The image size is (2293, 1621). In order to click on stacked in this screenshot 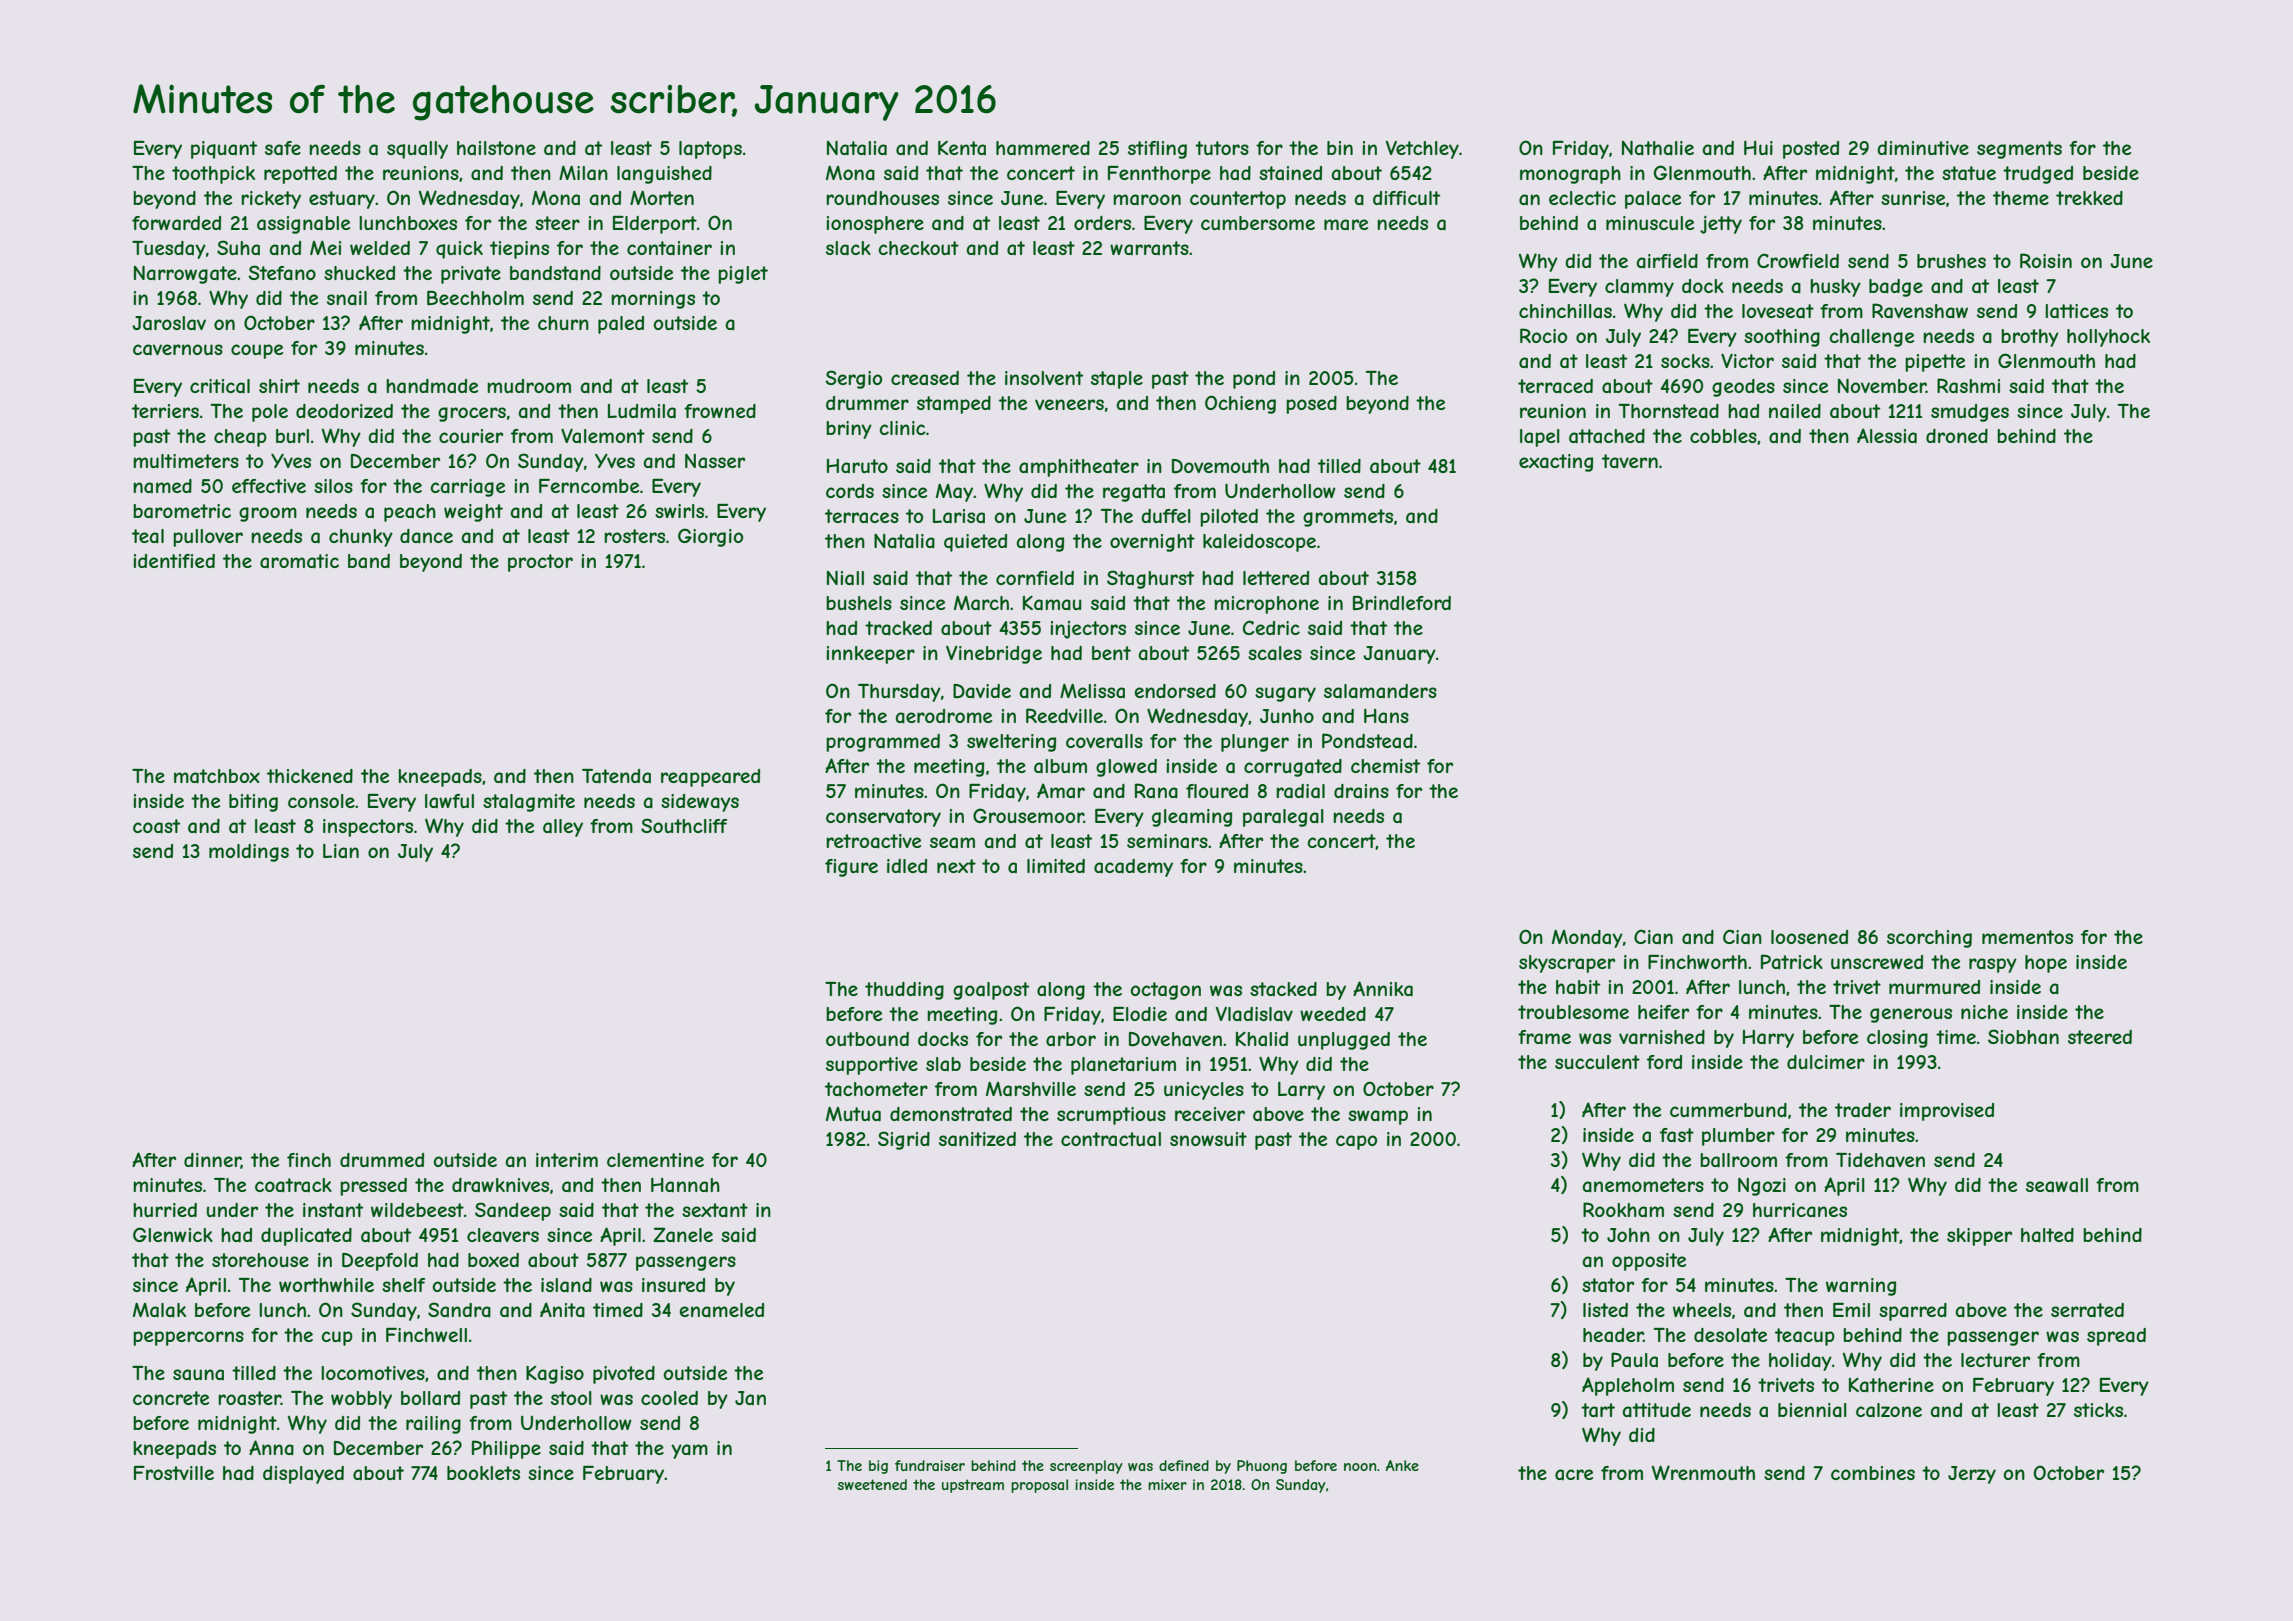, I will do `click(1283, 989)`.
